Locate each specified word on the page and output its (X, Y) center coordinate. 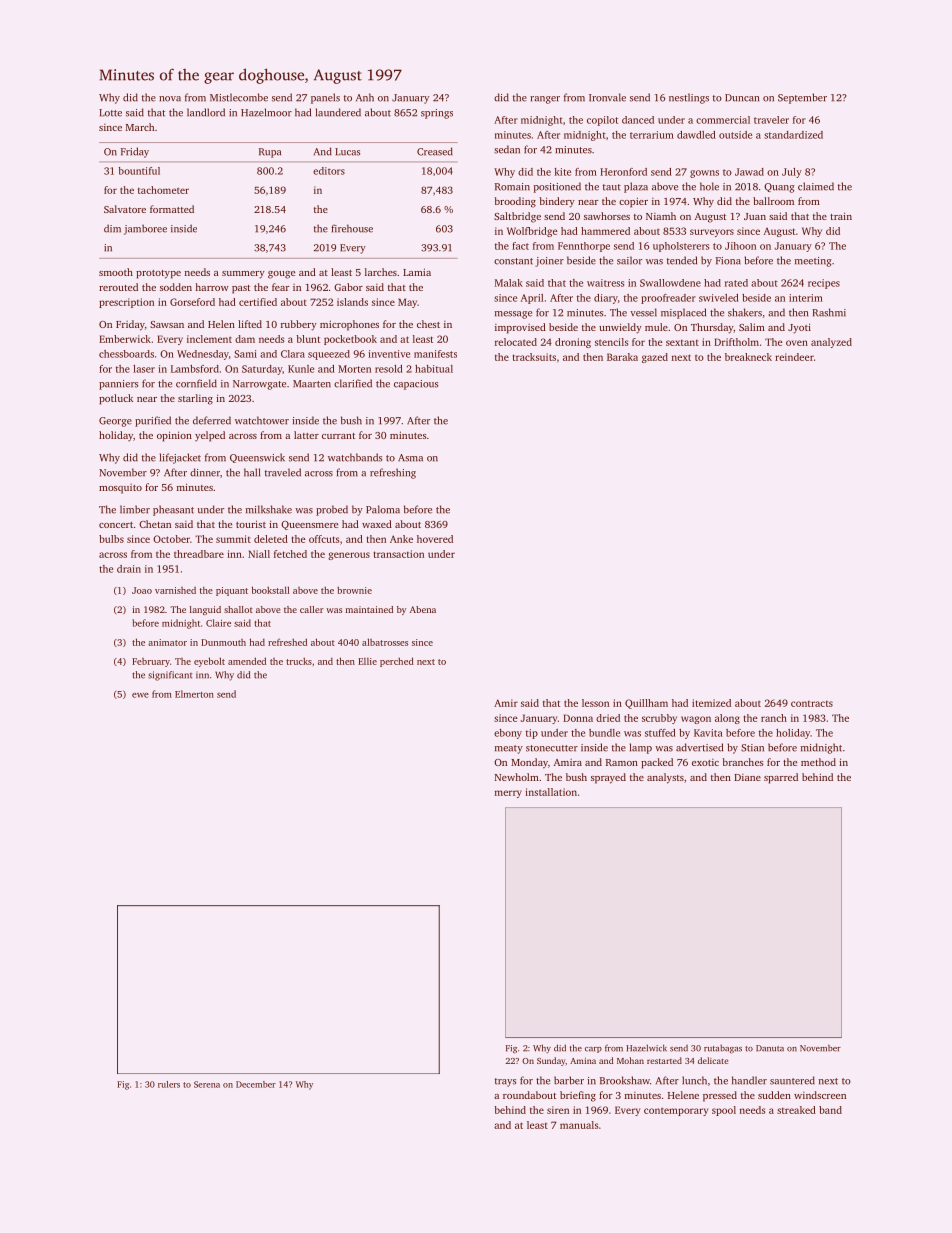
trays (505, 1082)
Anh (365, 97)
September (802, 98)
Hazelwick (646, 1048)
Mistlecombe (239, 97)
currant (338, 436)
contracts (812, 704)
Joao (142, 590)
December (256, 1084)
